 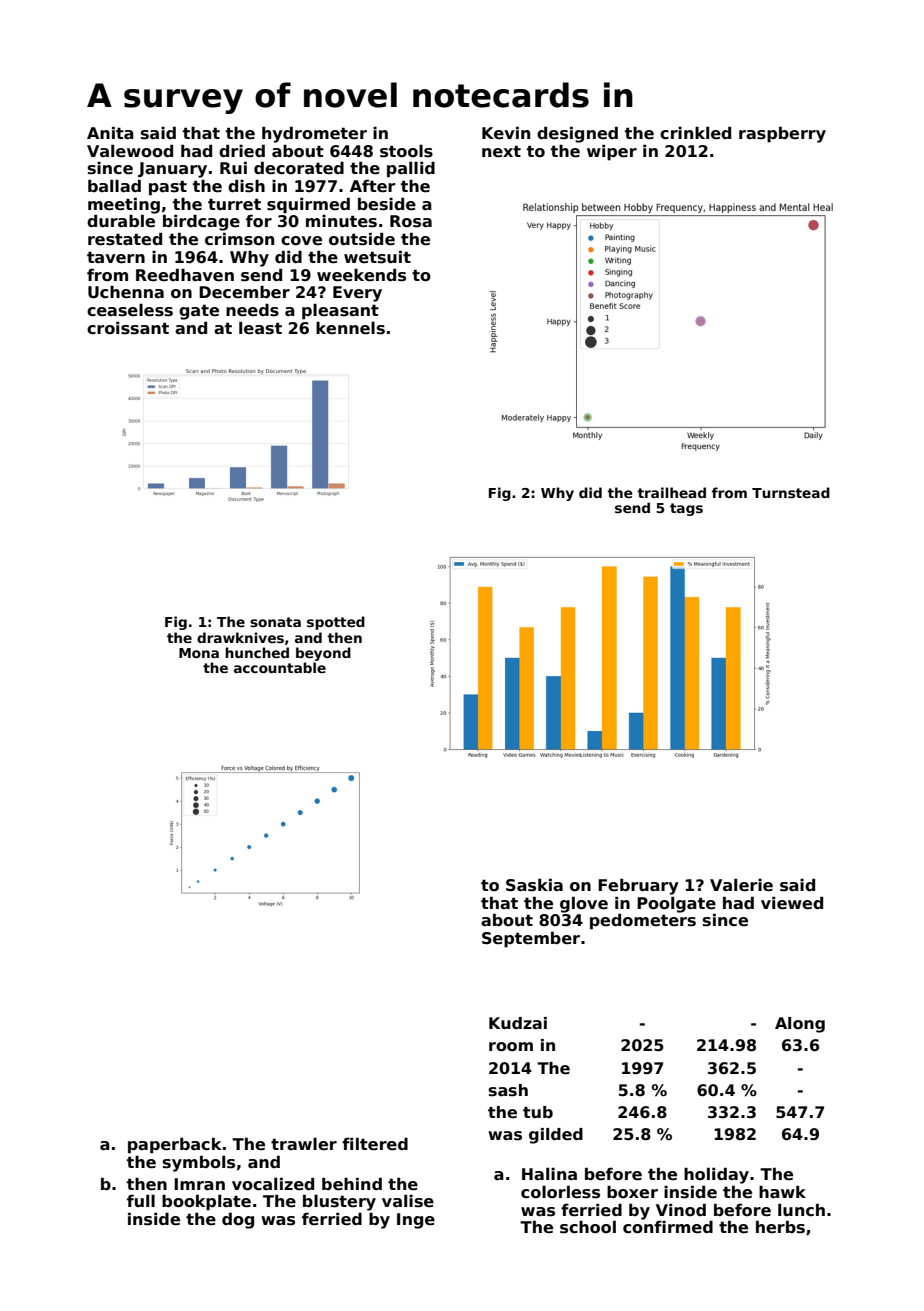 I want to click on kennels, so click(x=350, y=328).
